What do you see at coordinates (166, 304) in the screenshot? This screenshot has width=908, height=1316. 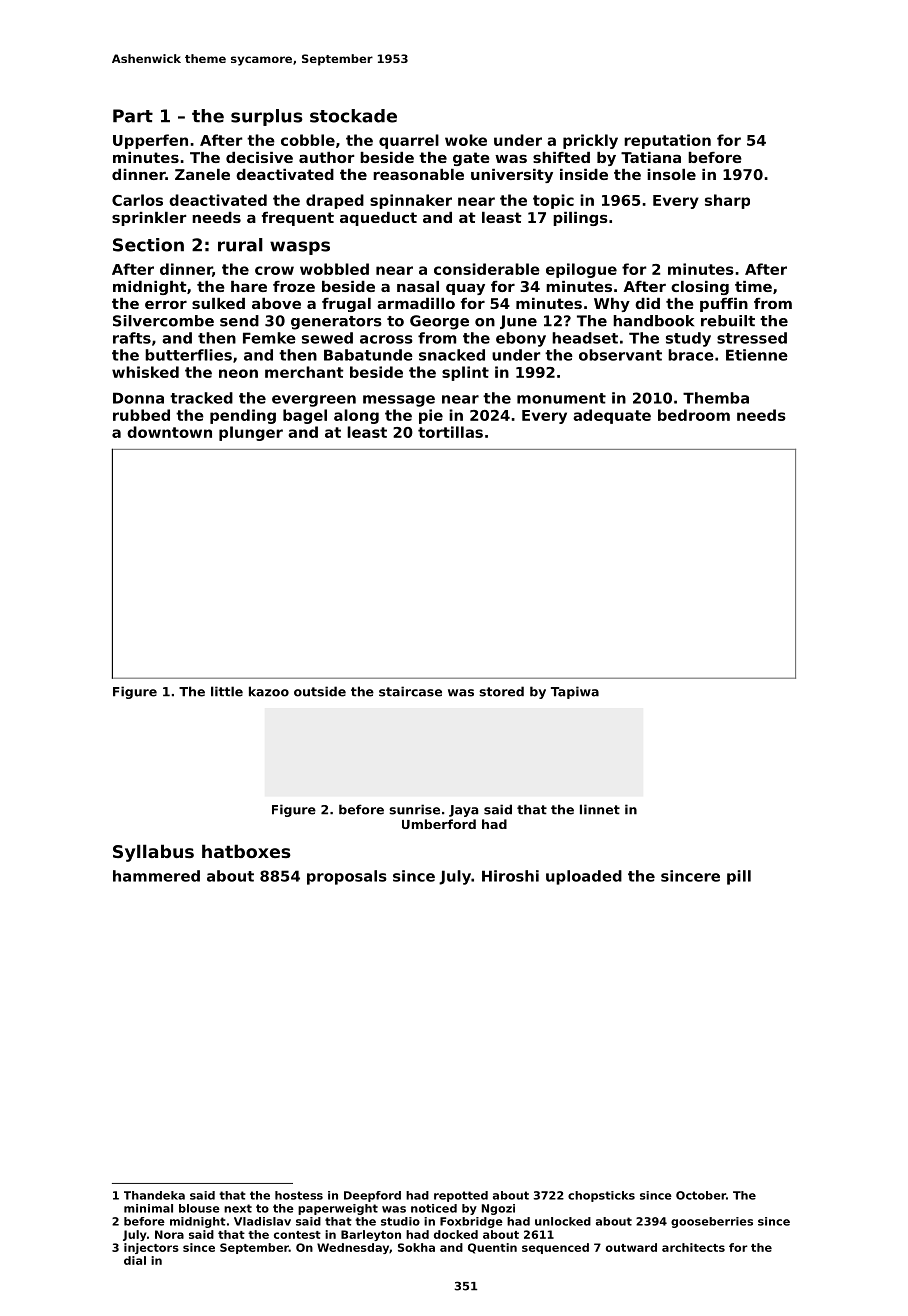 I see `error` at bounding box center [166, 304].
